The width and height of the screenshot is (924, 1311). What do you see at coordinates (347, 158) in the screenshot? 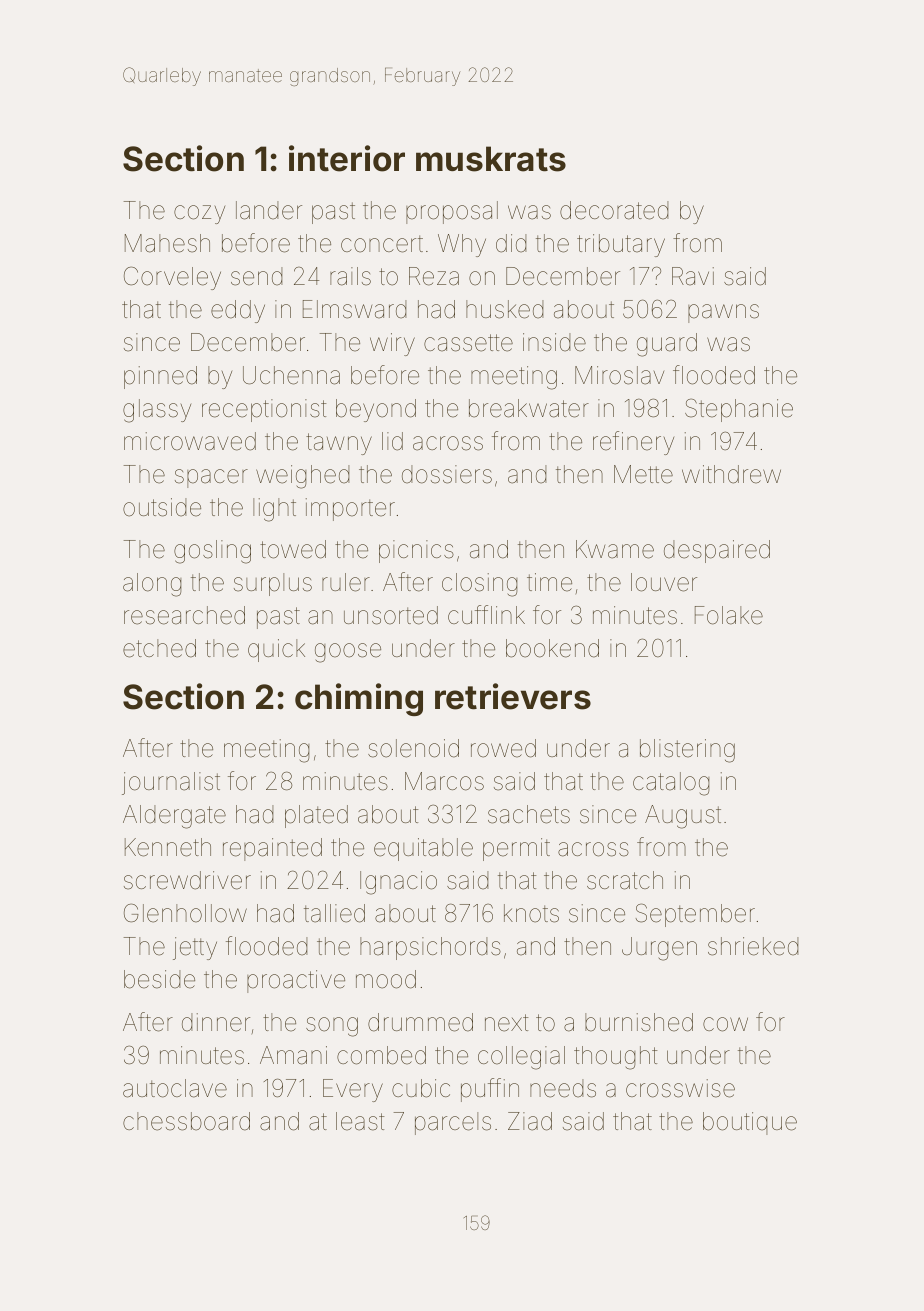
I see `interior` at bounding box center [347, 158].
